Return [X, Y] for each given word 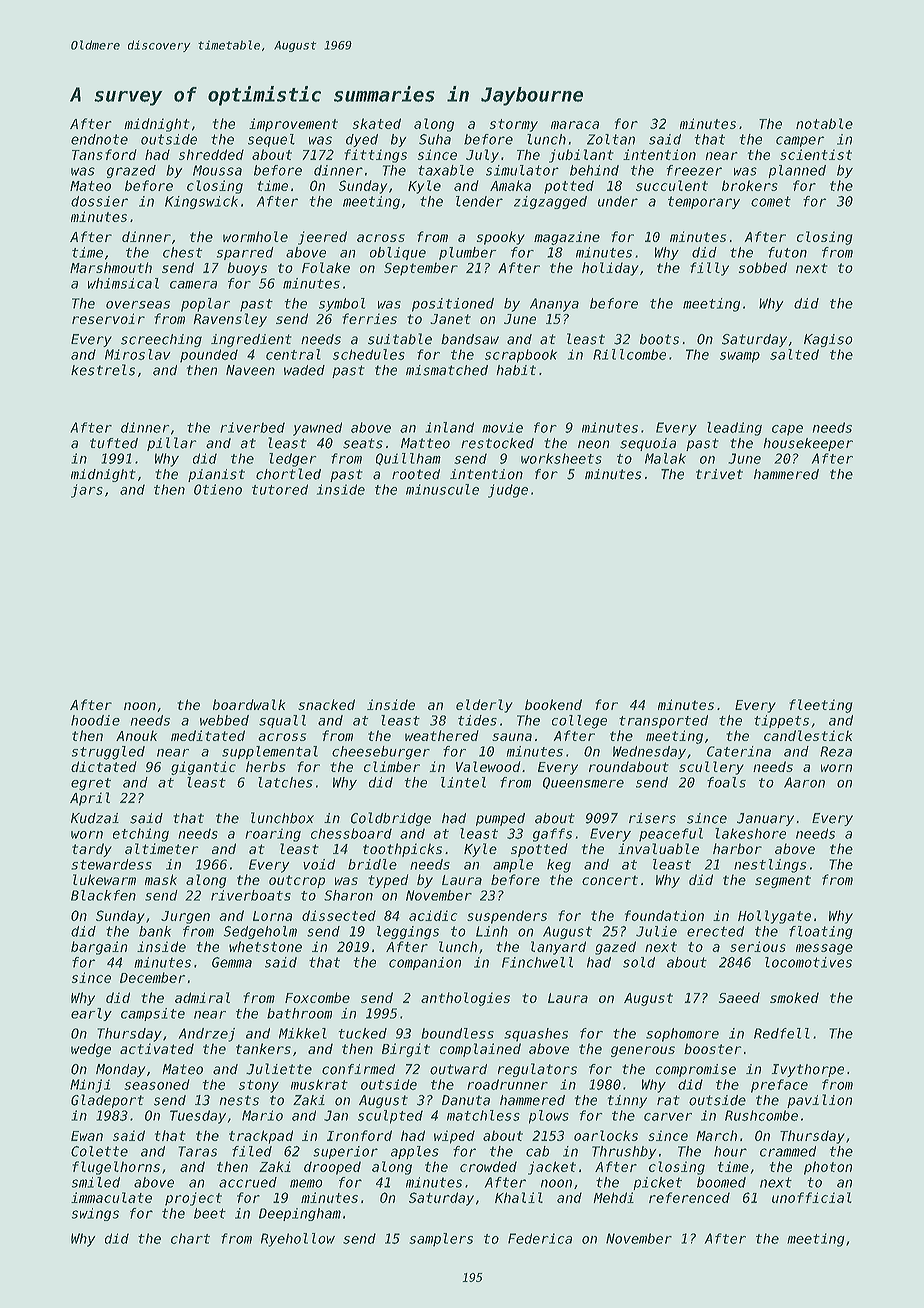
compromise [696, 1070]
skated [377, 123]
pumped [500, 819]
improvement [293, 125]
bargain [99, 948]
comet [771, 201]
